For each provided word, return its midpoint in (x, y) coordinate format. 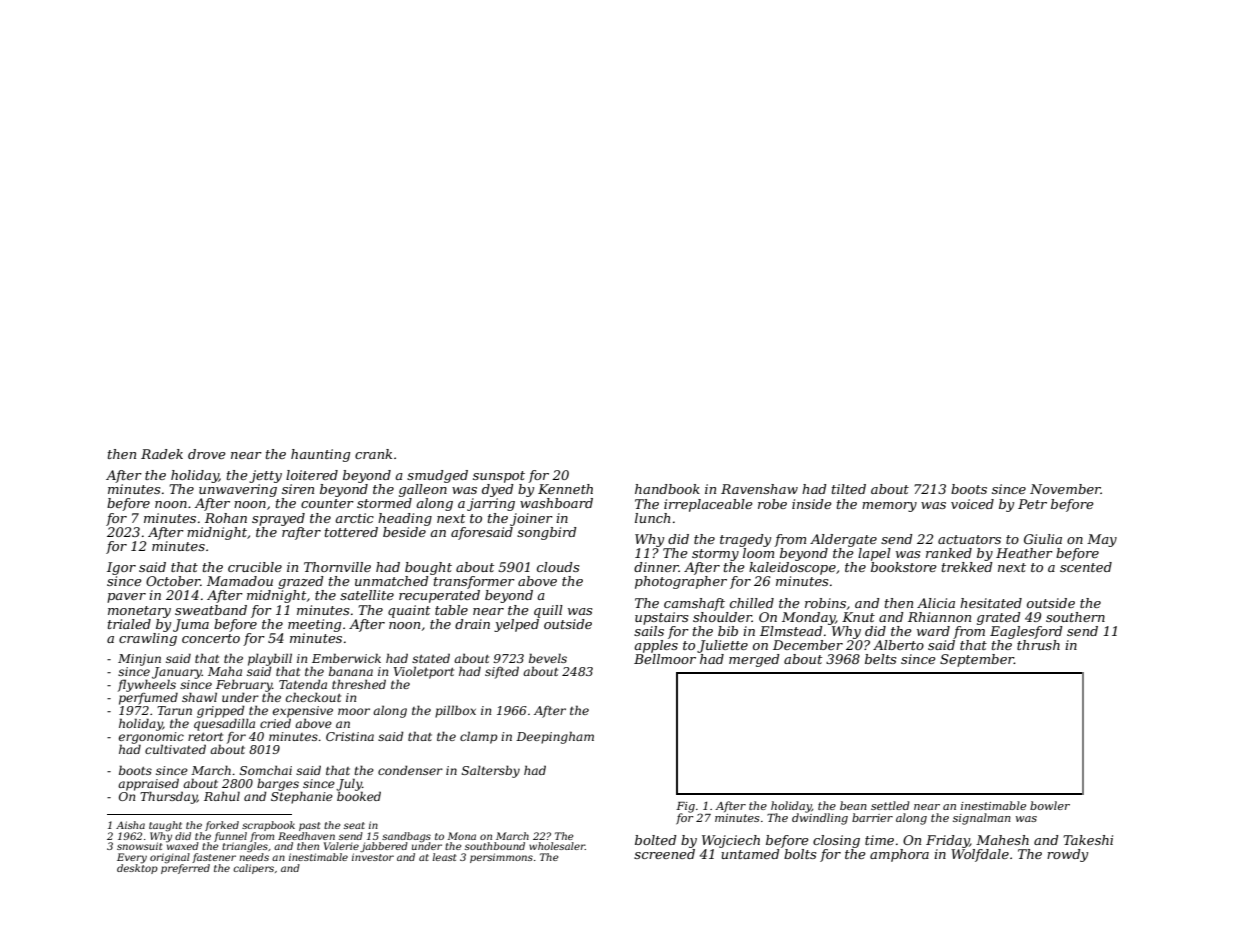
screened (664, 854)
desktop (137, 869)
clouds (558, 567)
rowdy (1067, 855)
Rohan (226, 518)
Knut (858, 617)
